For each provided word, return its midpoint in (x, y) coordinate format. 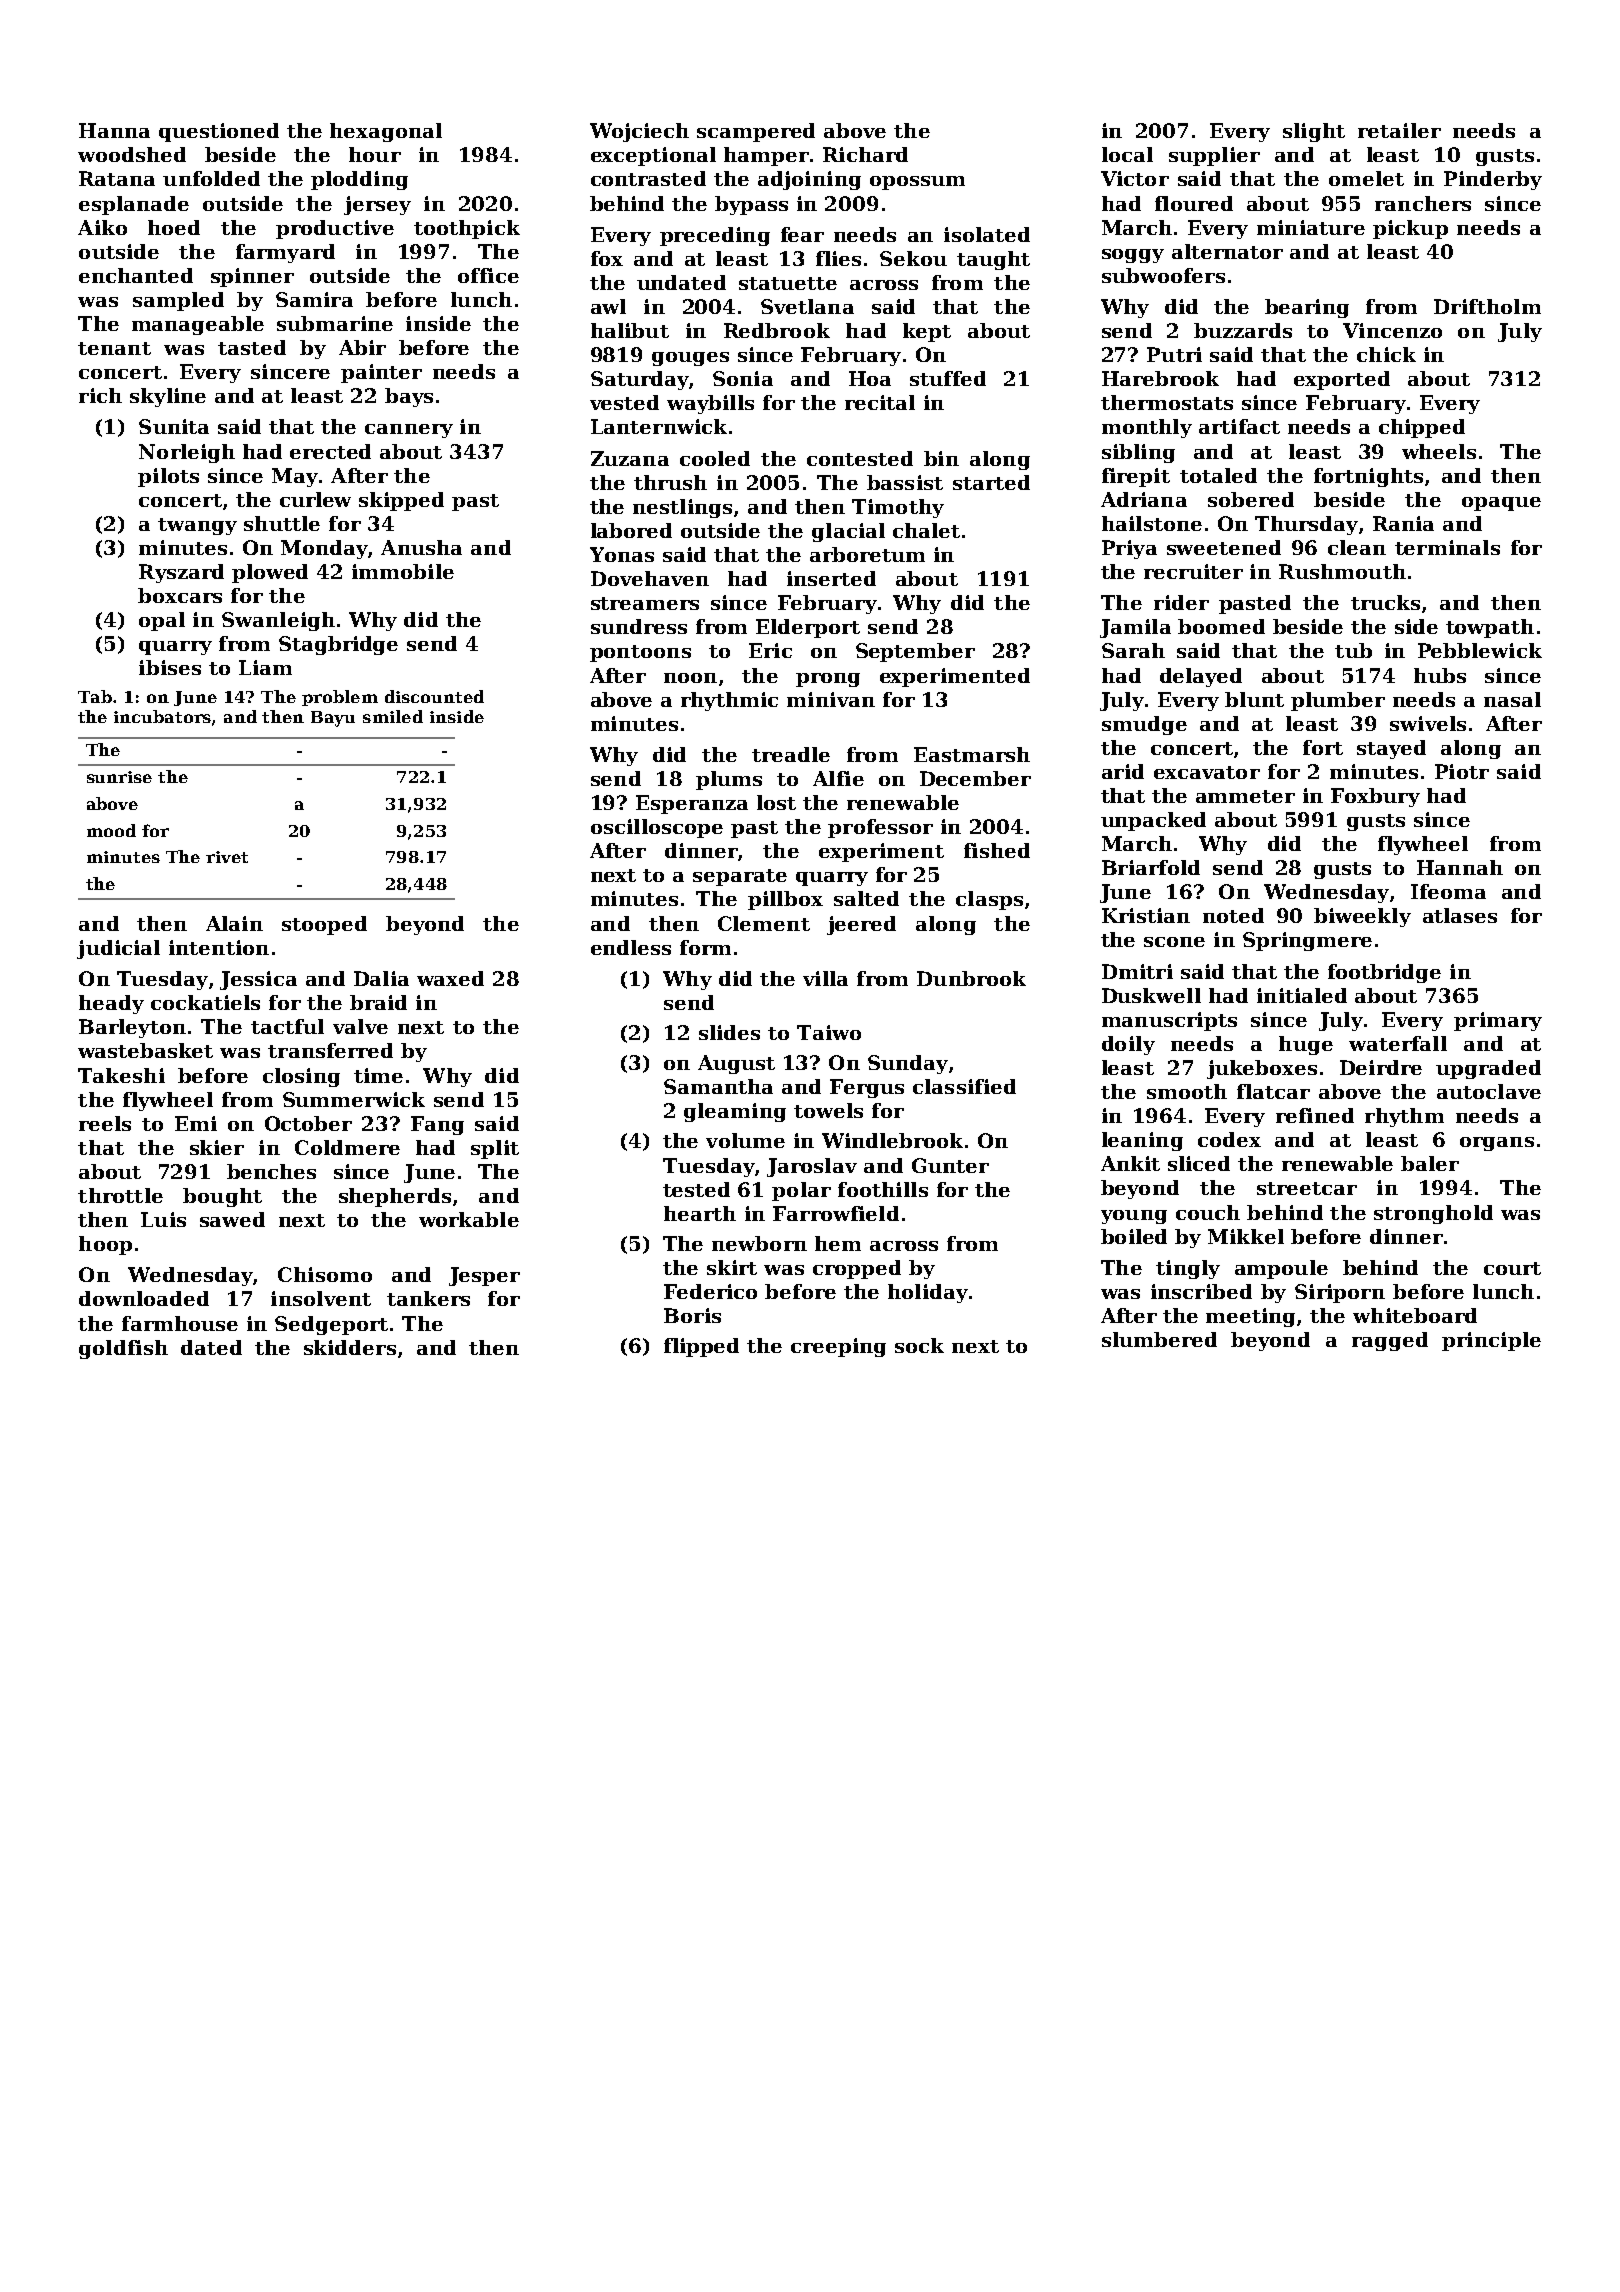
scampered (756, 132)
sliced (1199, 1163)
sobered (1251, 499)
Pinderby (1493, 180)
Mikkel (1246, 1236)
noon (690, 678)
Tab (95, 696)
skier (217, 1147)
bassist (905, 482)
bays (409, 397)
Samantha (718, 1086)
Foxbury (1375, 797)
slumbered (1159, 1339)
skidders (350, 1347)
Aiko (102, 227)
